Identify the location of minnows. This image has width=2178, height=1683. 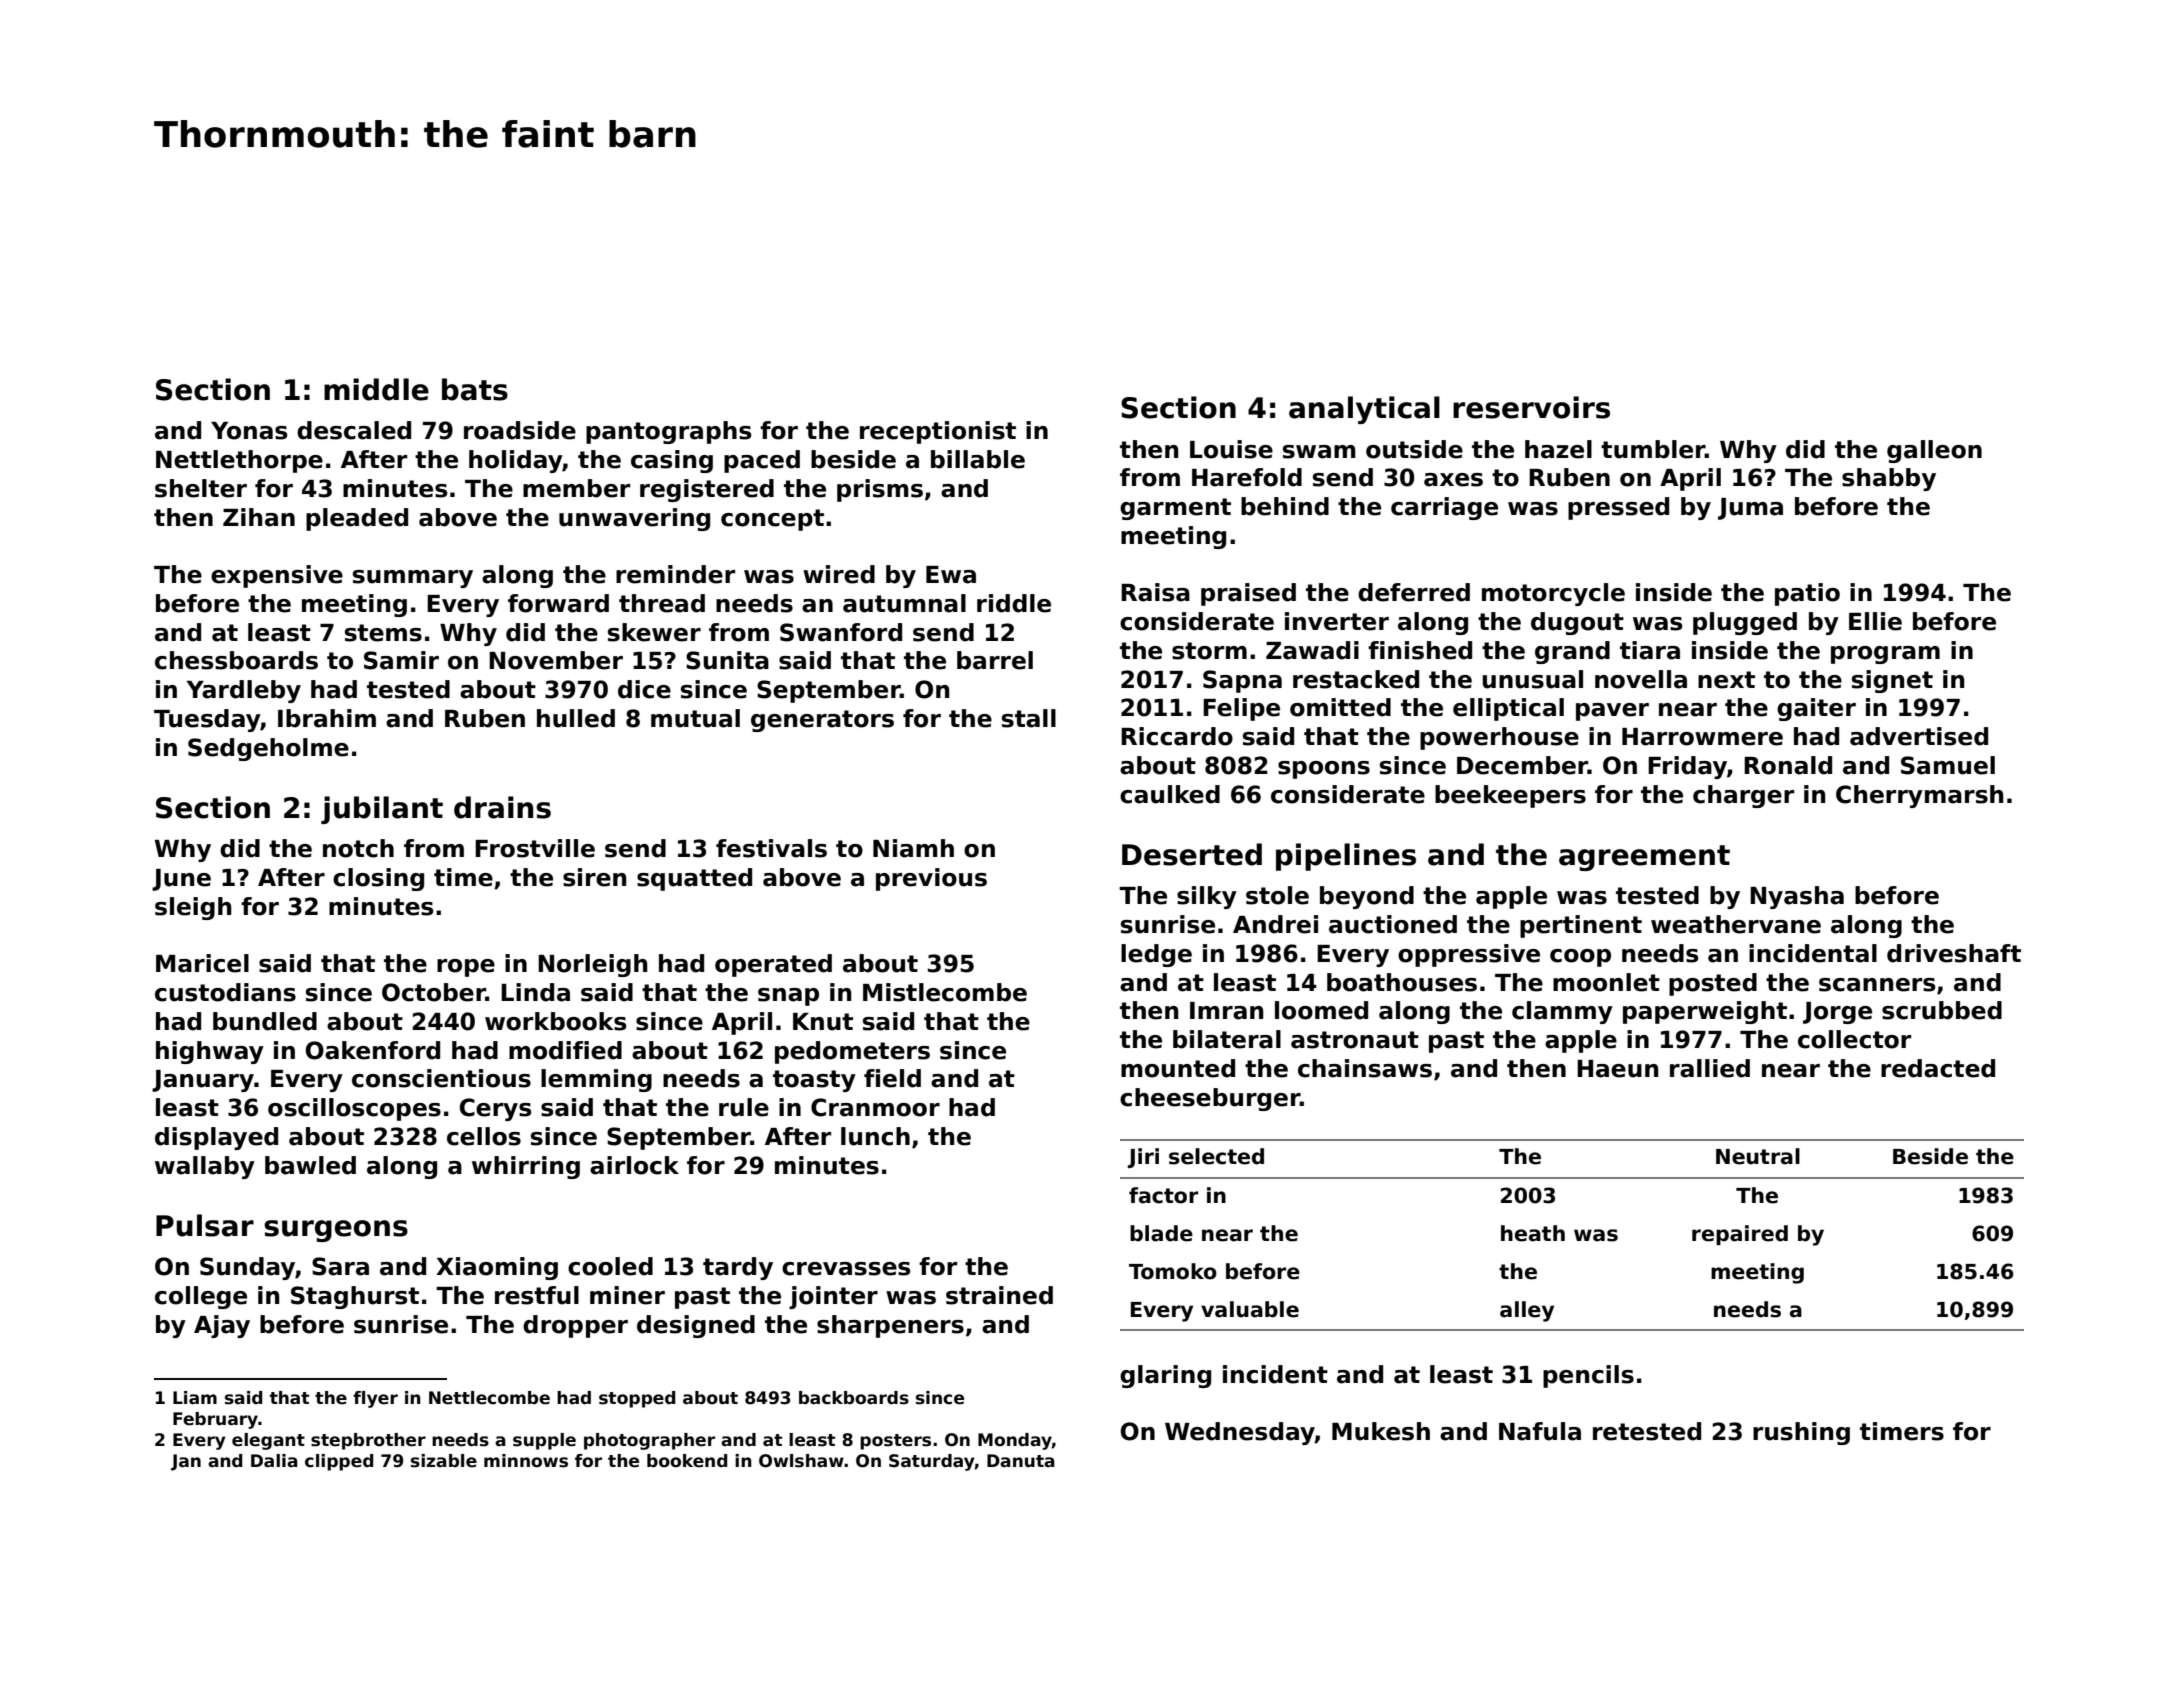
(526, 1461).
